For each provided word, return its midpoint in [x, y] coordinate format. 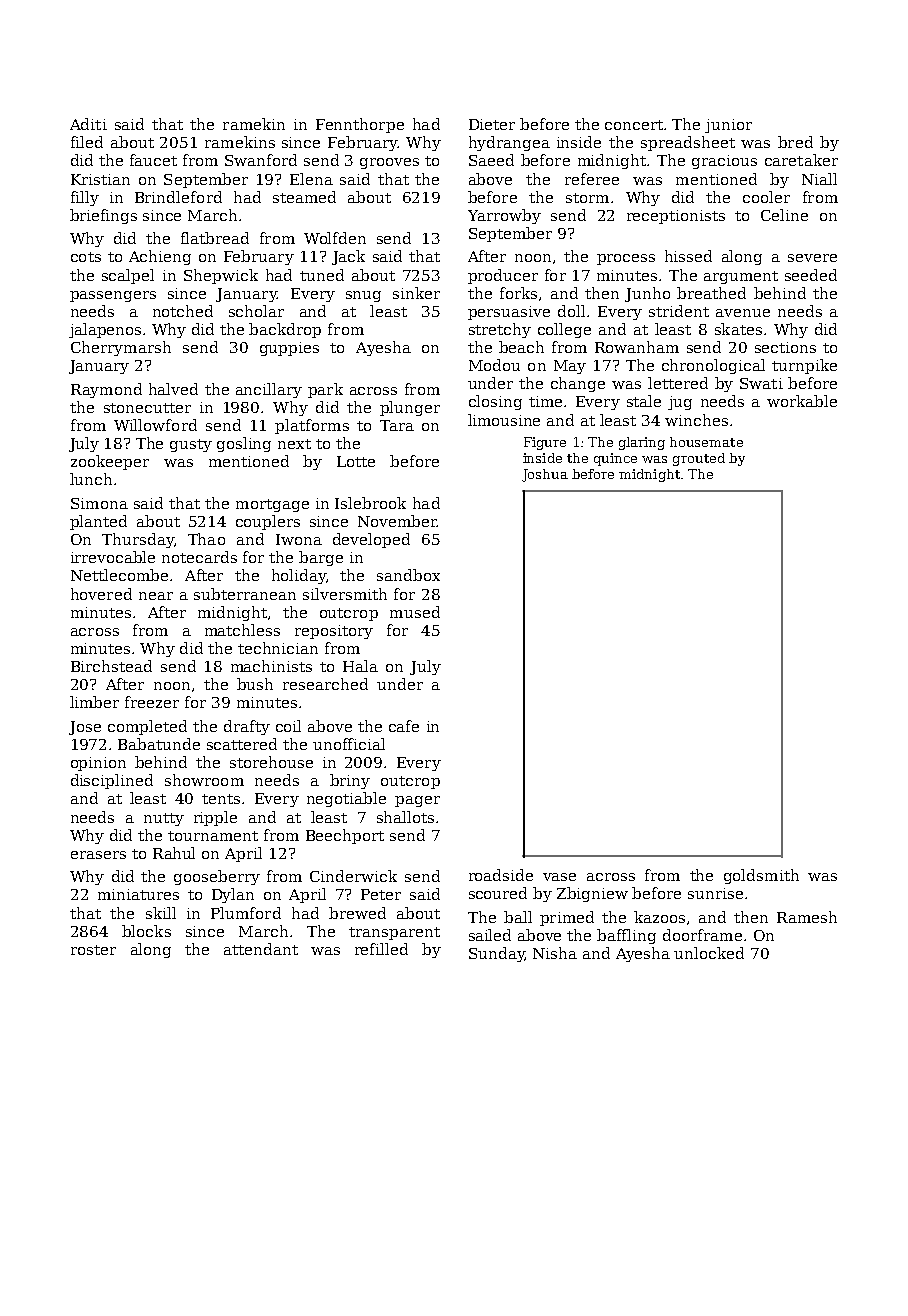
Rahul [174, 853]
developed [371, 540]
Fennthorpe [360, 125]
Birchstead [111, 666]
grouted [699, 459]
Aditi [88, 124]
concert [634, 125]
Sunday [496, 954]
